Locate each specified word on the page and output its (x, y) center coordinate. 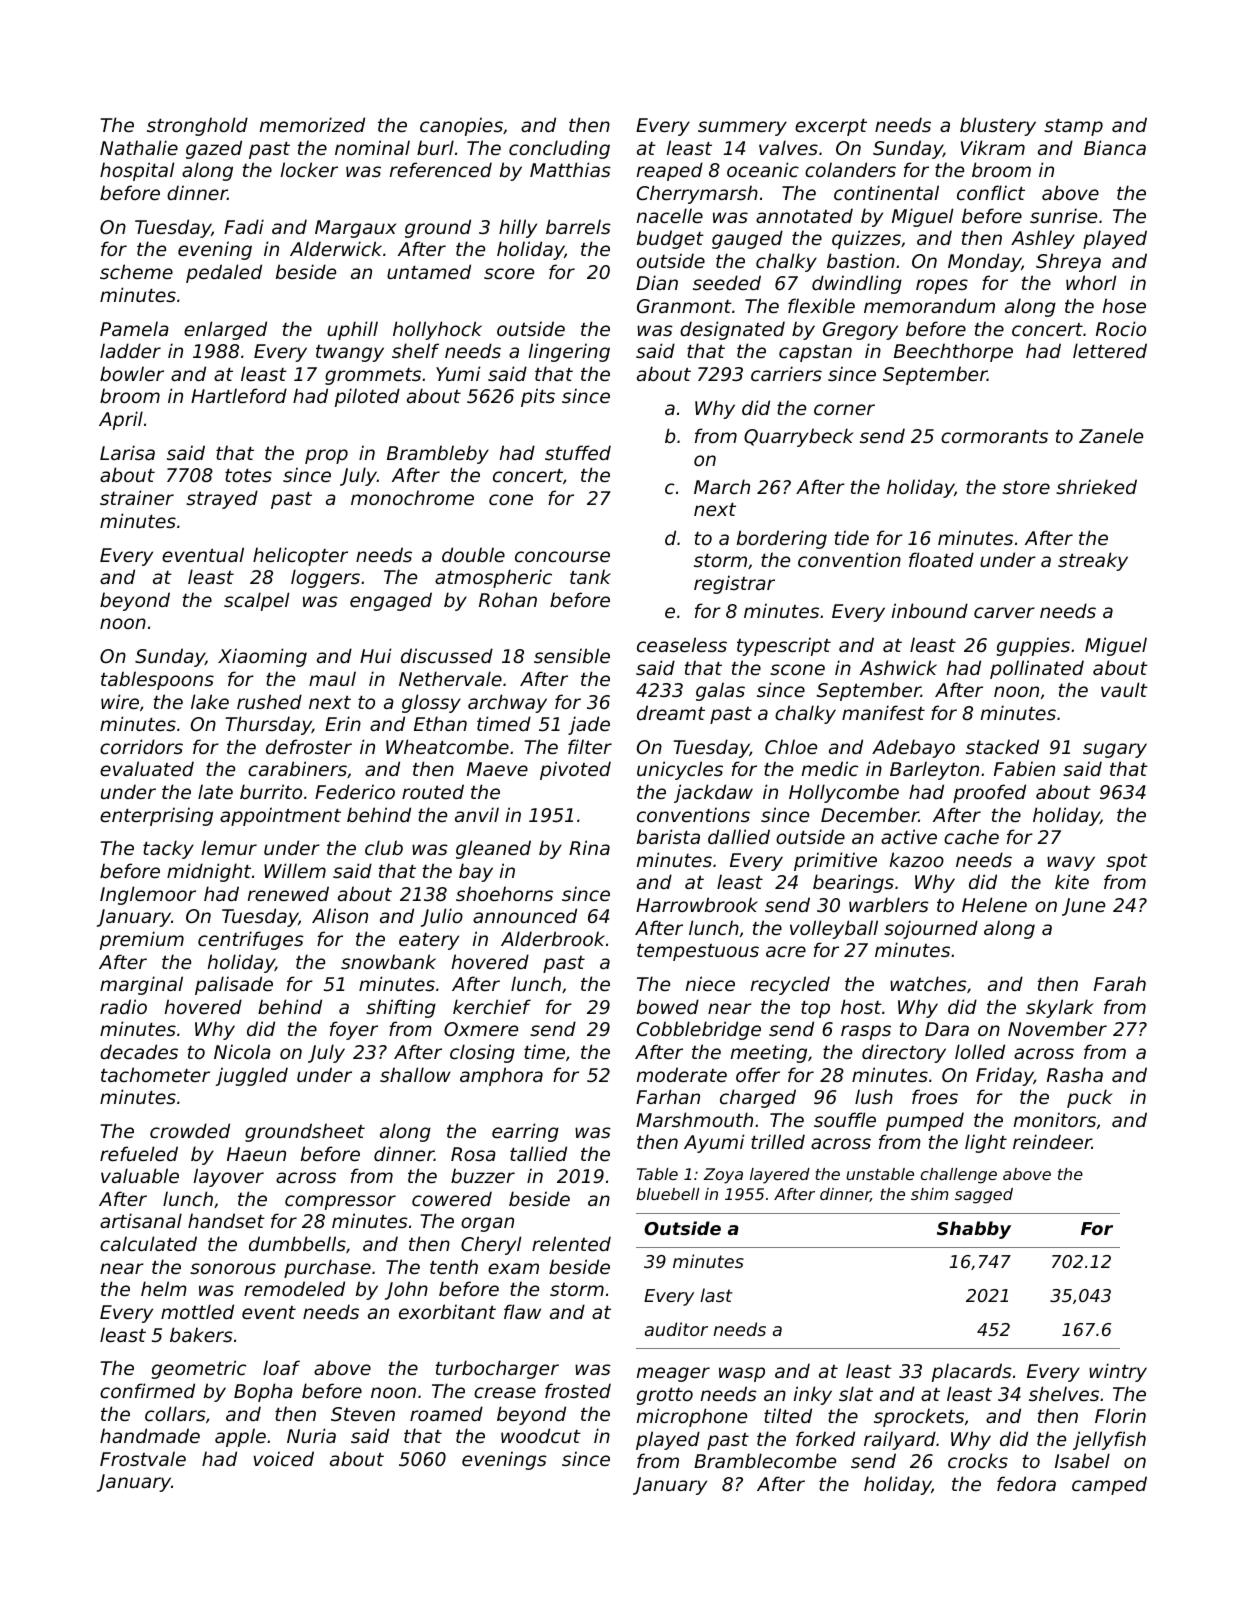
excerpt (831, 127)
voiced (283, 1458)
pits (538, 397)
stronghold (197, 126)
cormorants (994, 436)
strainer (137, 497)
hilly (518, 228)
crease (505, 1392)
